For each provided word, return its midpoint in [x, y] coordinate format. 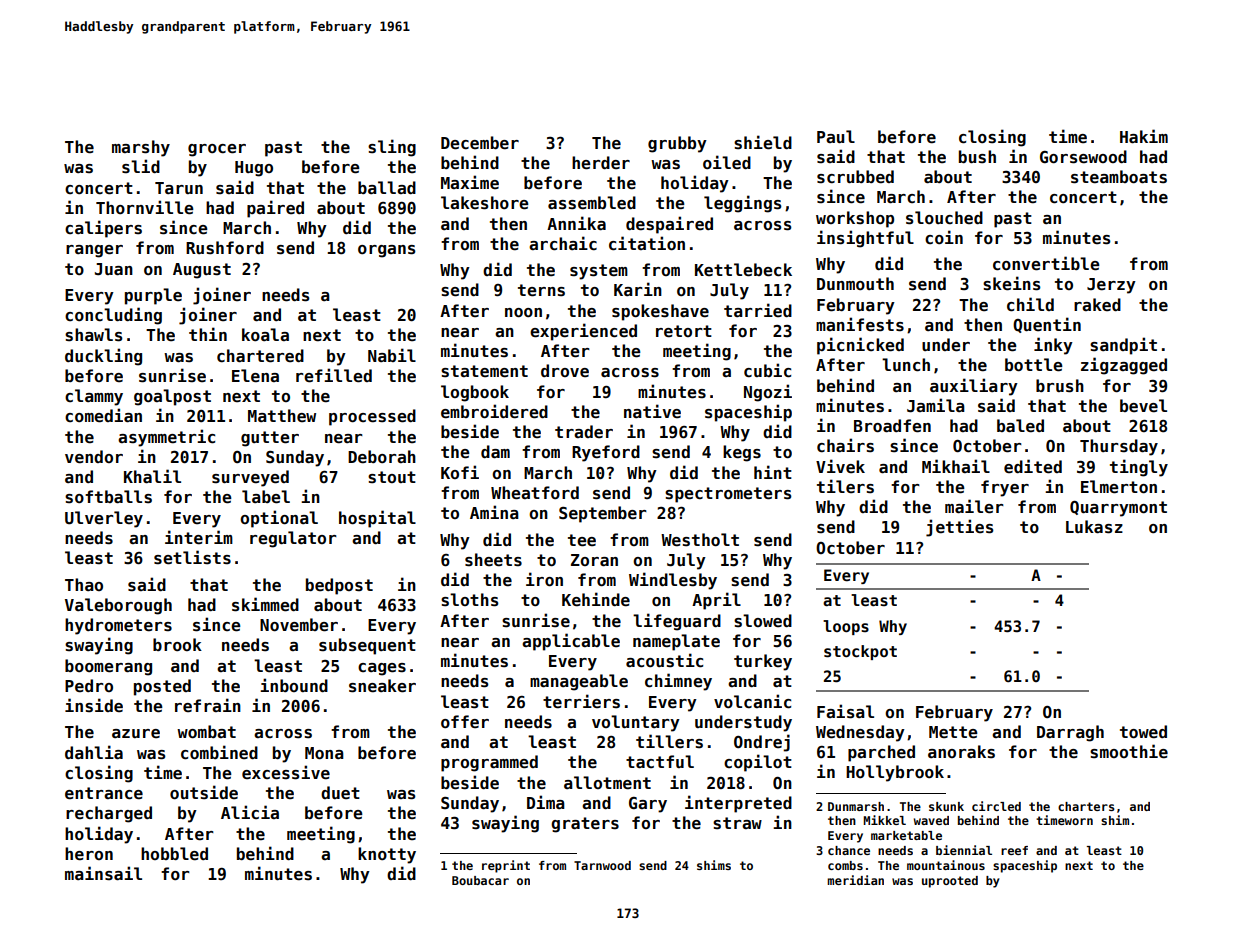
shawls [94, 335]
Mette [953, 732]
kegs [742, 453]
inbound [294, 685]
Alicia [250, 812]
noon [523, 312]
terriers [581, 701]
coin [944, 237]
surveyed [250, 478]
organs [387, 251]
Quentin [1047, 325]
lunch [906, 365]
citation [647, 243]
